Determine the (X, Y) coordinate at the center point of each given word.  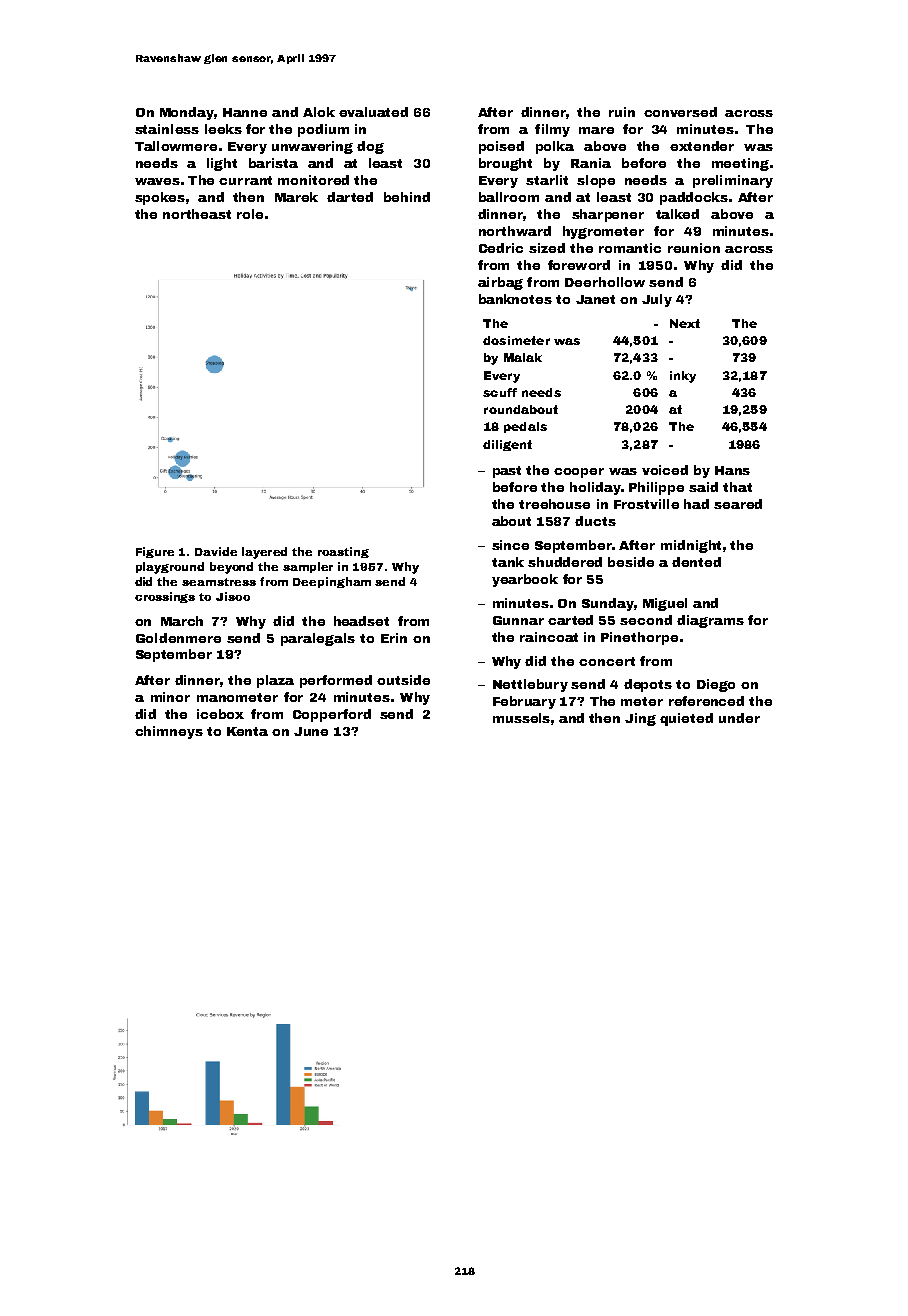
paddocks (694, 198)
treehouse (554, 504)
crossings (165, 597)
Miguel (665, 604)
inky (683, 377)
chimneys (169, 732)
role (250, 214)
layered (264, 553)
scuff (500, 392)
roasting (343, 552)
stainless (167, 129)
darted (350, 197)
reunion (694, 248)
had (696, 504)
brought (505, 164)
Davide (216, 551)
